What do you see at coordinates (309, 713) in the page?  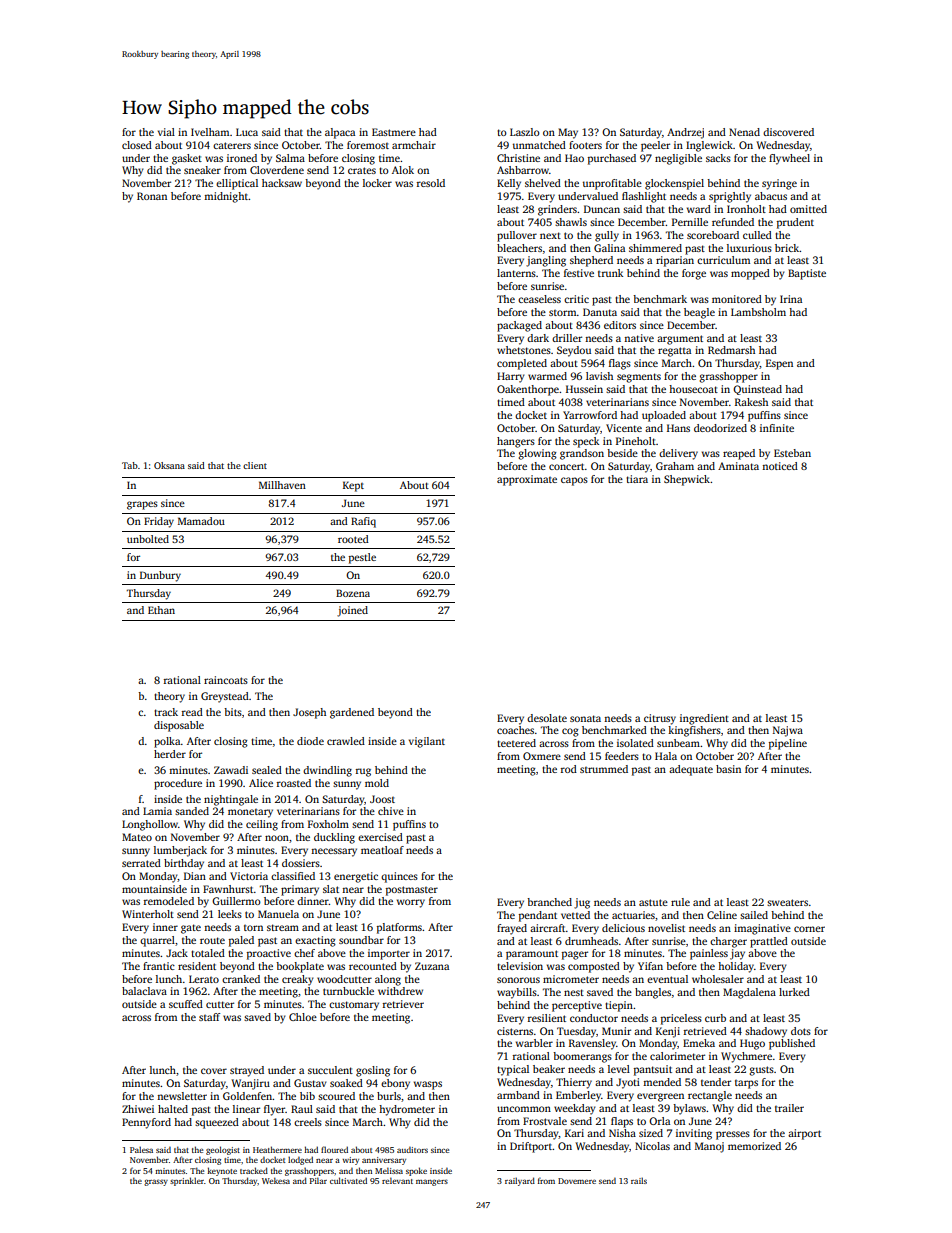 I see `Joseph` at bounding box center [309, 713].
